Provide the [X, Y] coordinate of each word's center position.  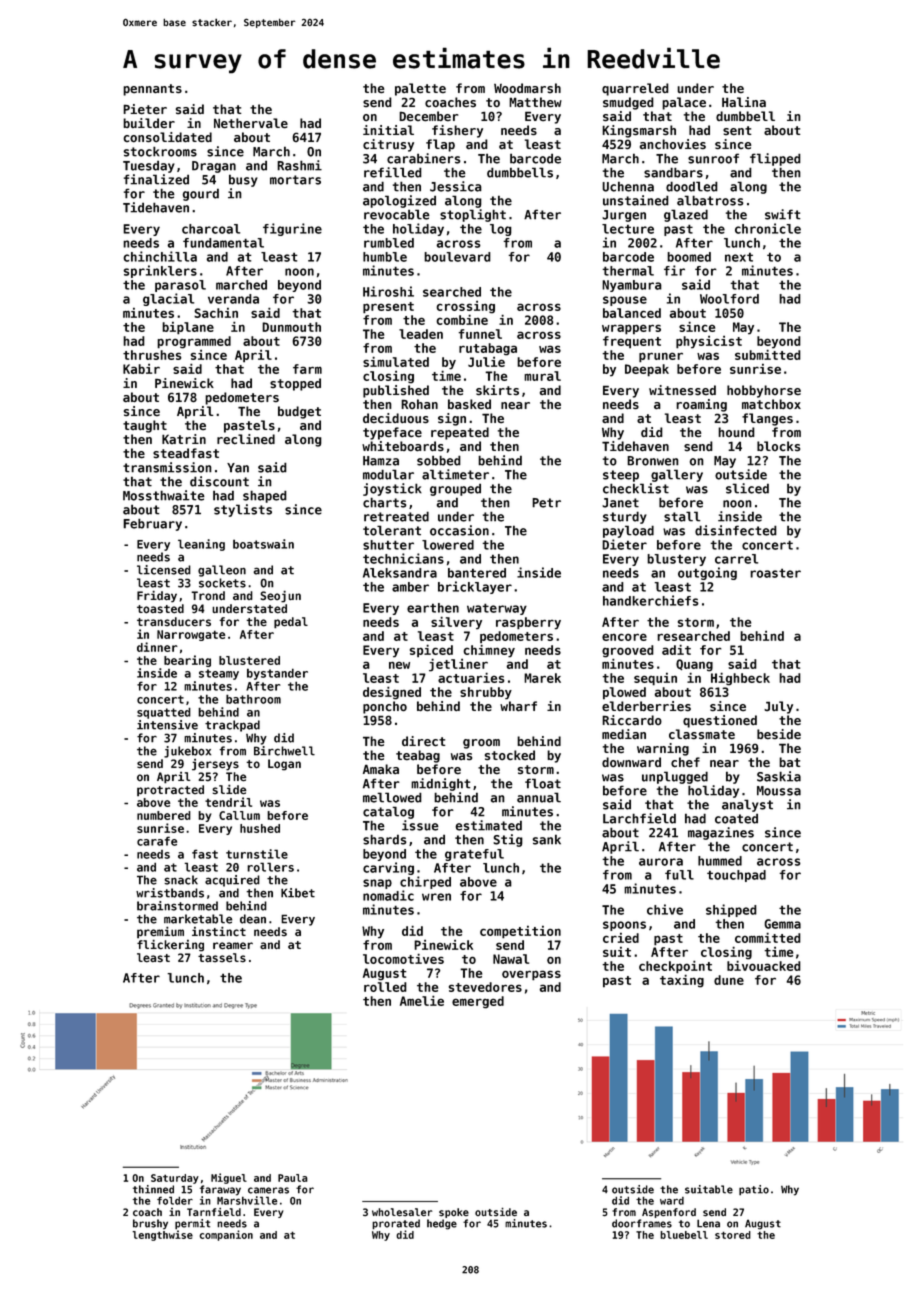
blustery [676, 560]
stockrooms [160, 151]
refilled [393, 172]
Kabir [141, 369]
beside [779, 734]
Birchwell [284, 751]
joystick [392, 489]
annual [539, 797]
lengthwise [162, 1235]
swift [783, 214]
